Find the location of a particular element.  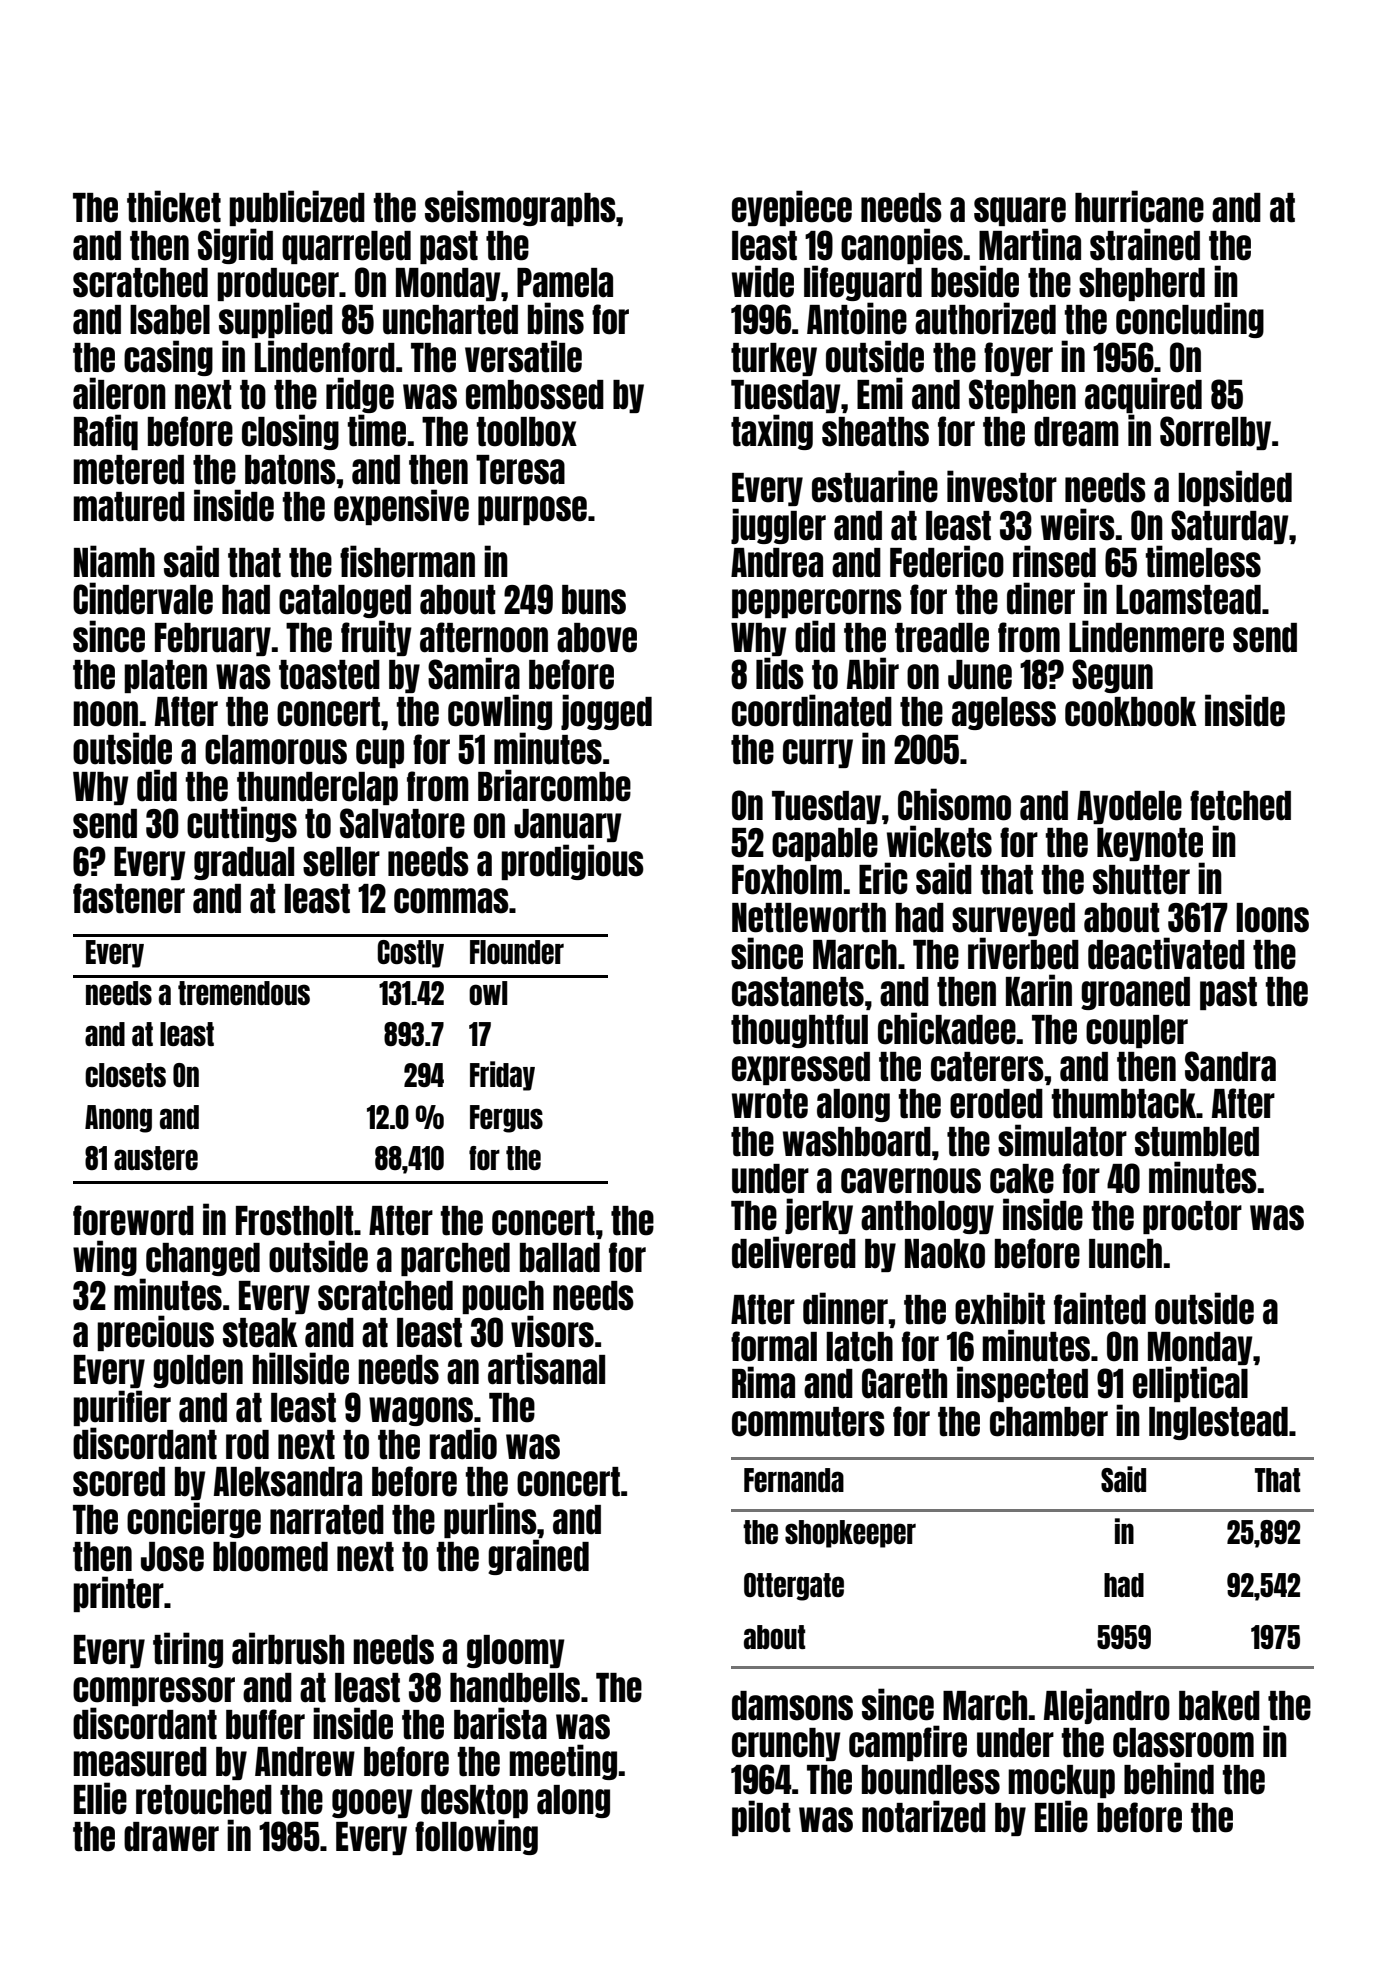

elliptical is located at coordinates (1190, 1384).
